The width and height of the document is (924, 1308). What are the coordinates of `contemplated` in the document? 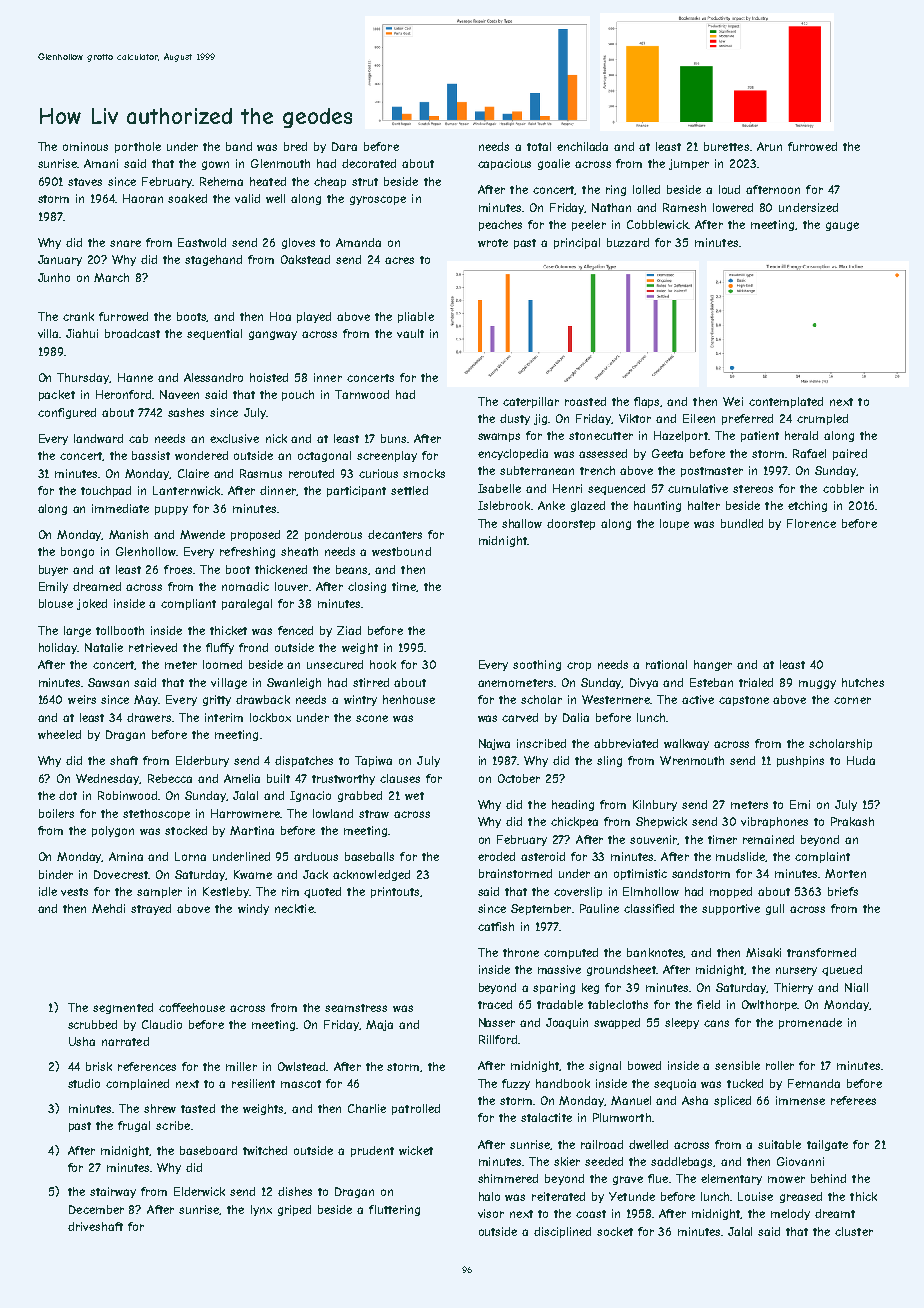 It's located at (786, 402).
